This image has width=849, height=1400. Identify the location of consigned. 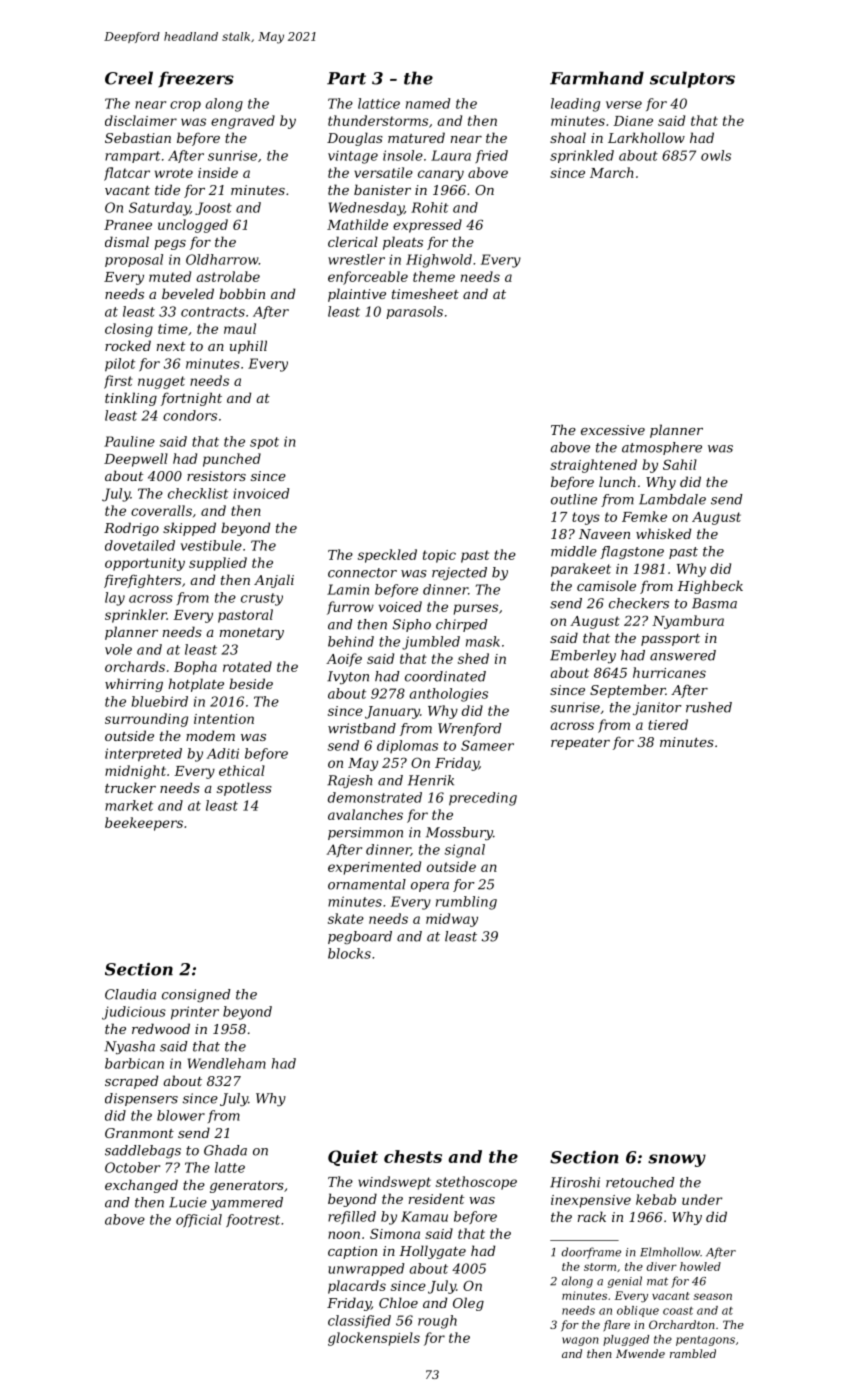
(196, 995).
